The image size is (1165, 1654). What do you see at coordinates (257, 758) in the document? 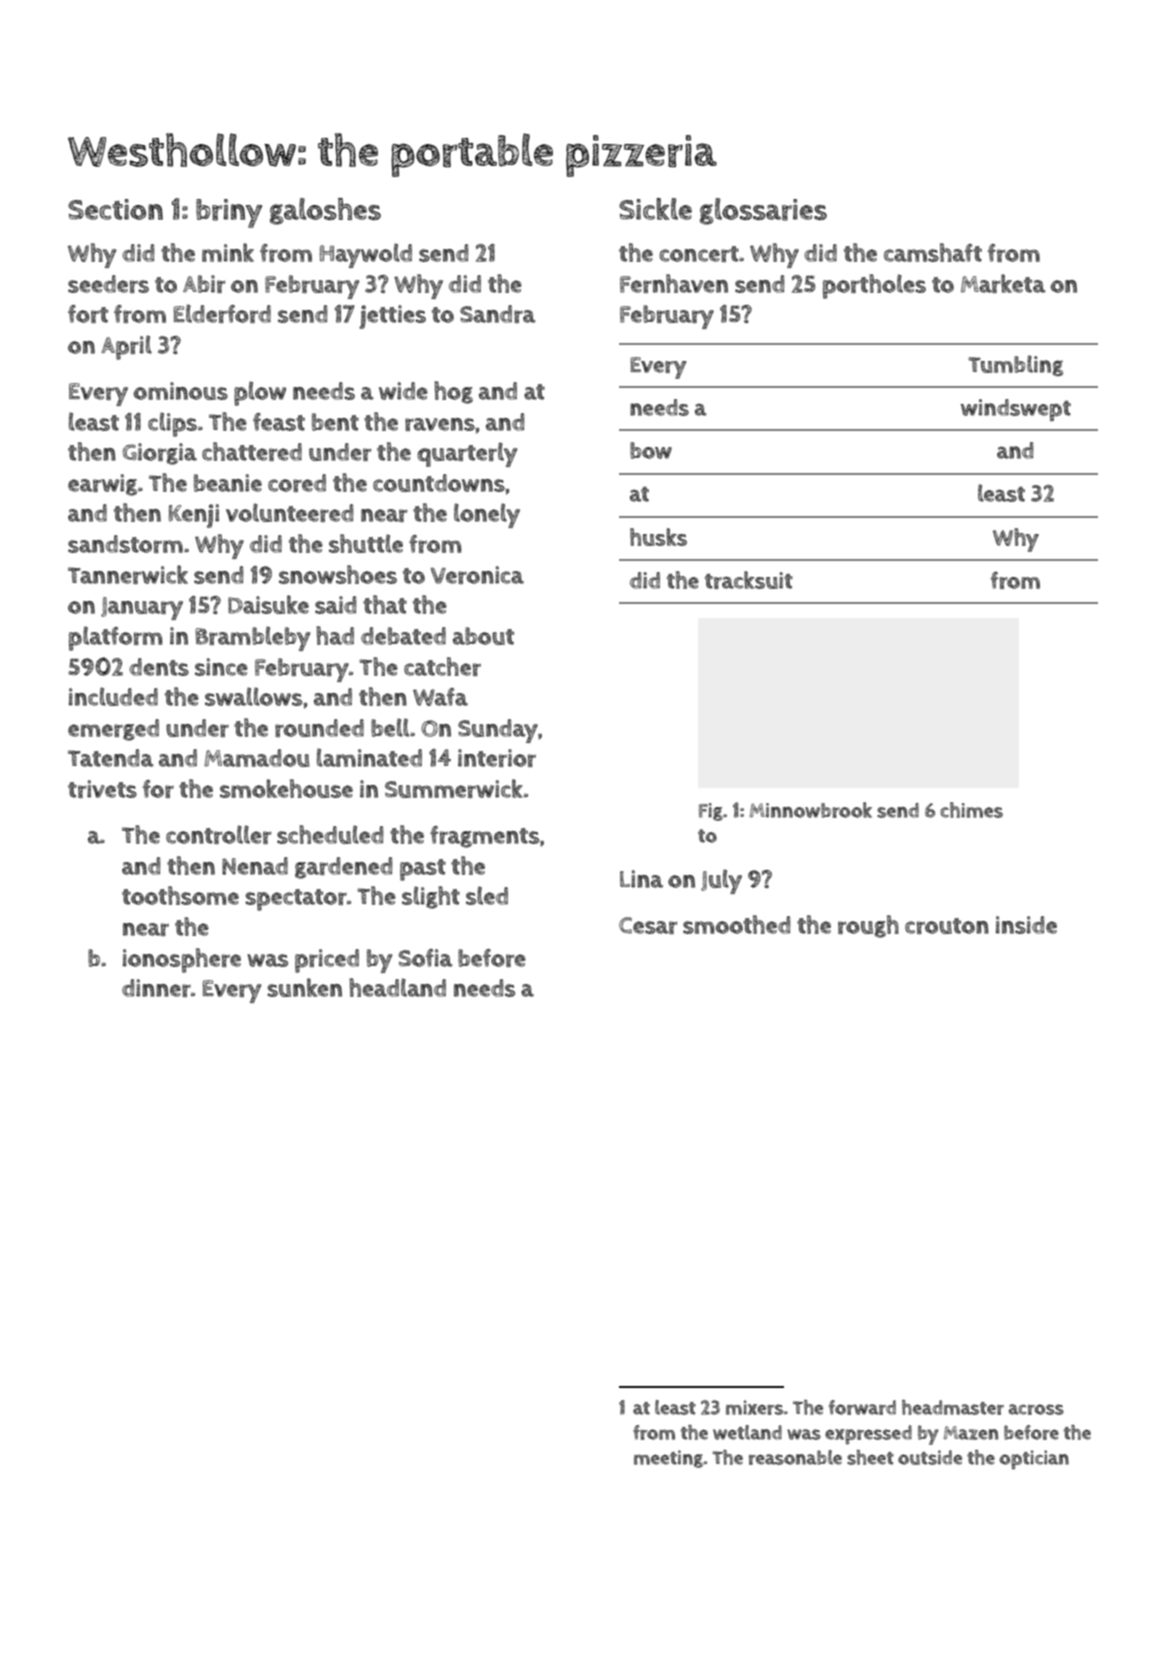
I see `Mamadou` at bounding box center [257, 758].
